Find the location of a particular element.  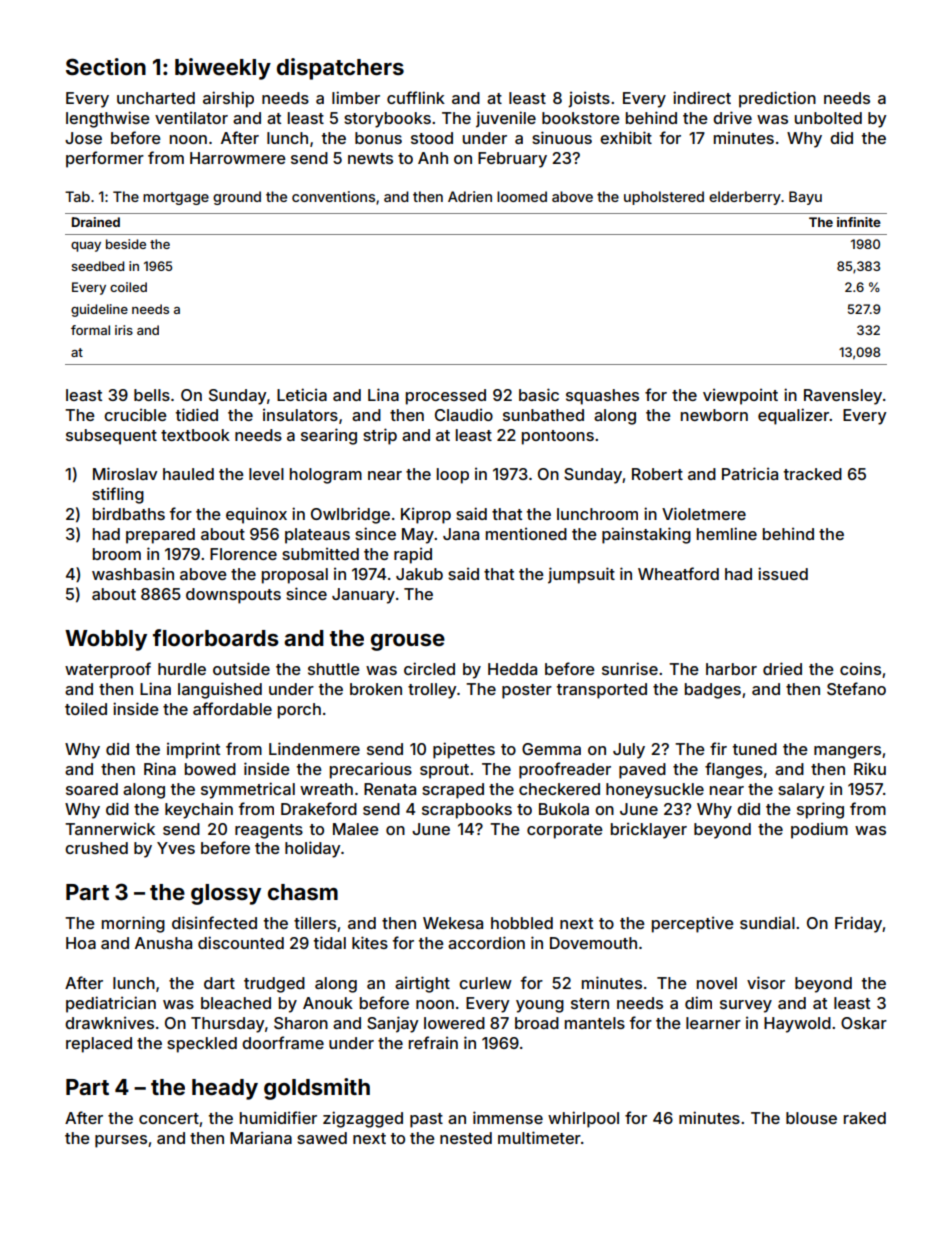

Adrien is located at coordinates (470, 196).
